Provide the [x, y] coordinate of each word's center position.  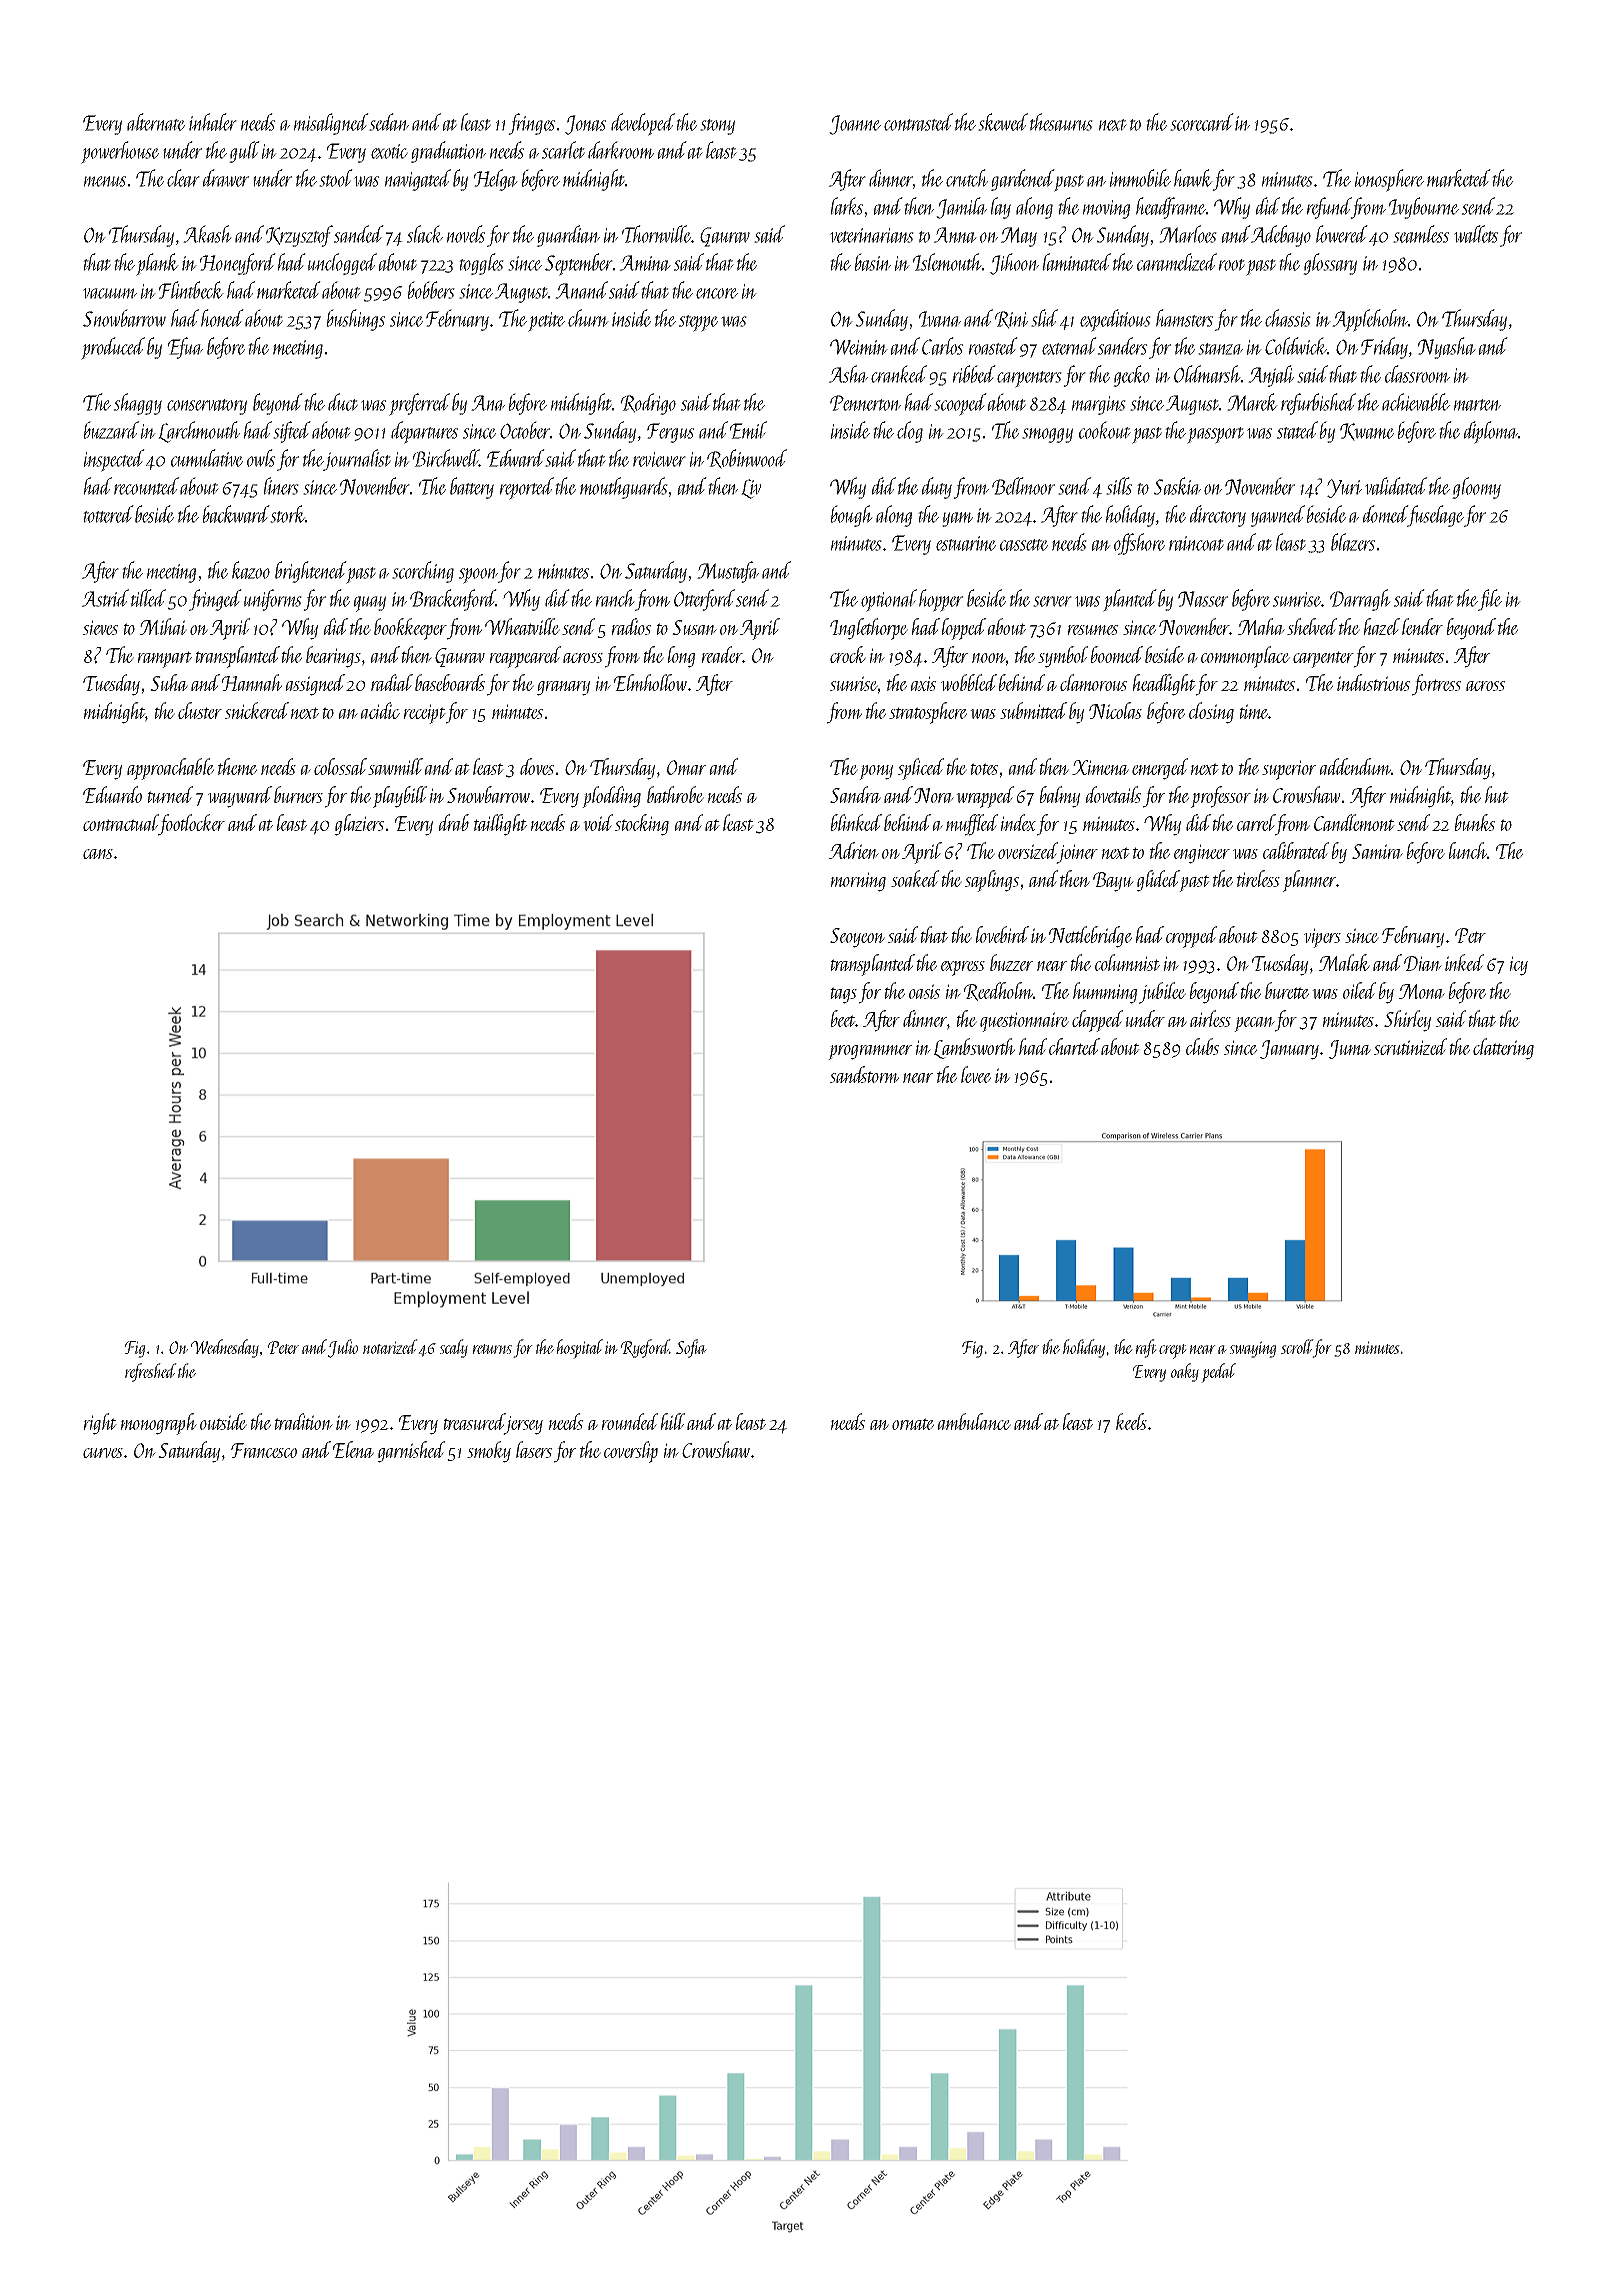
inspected [114, 460]
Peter [283, 1347]
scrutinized [1411, 1046]
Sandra [855, 794]
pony [876, 772]
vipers [1322, 938]
